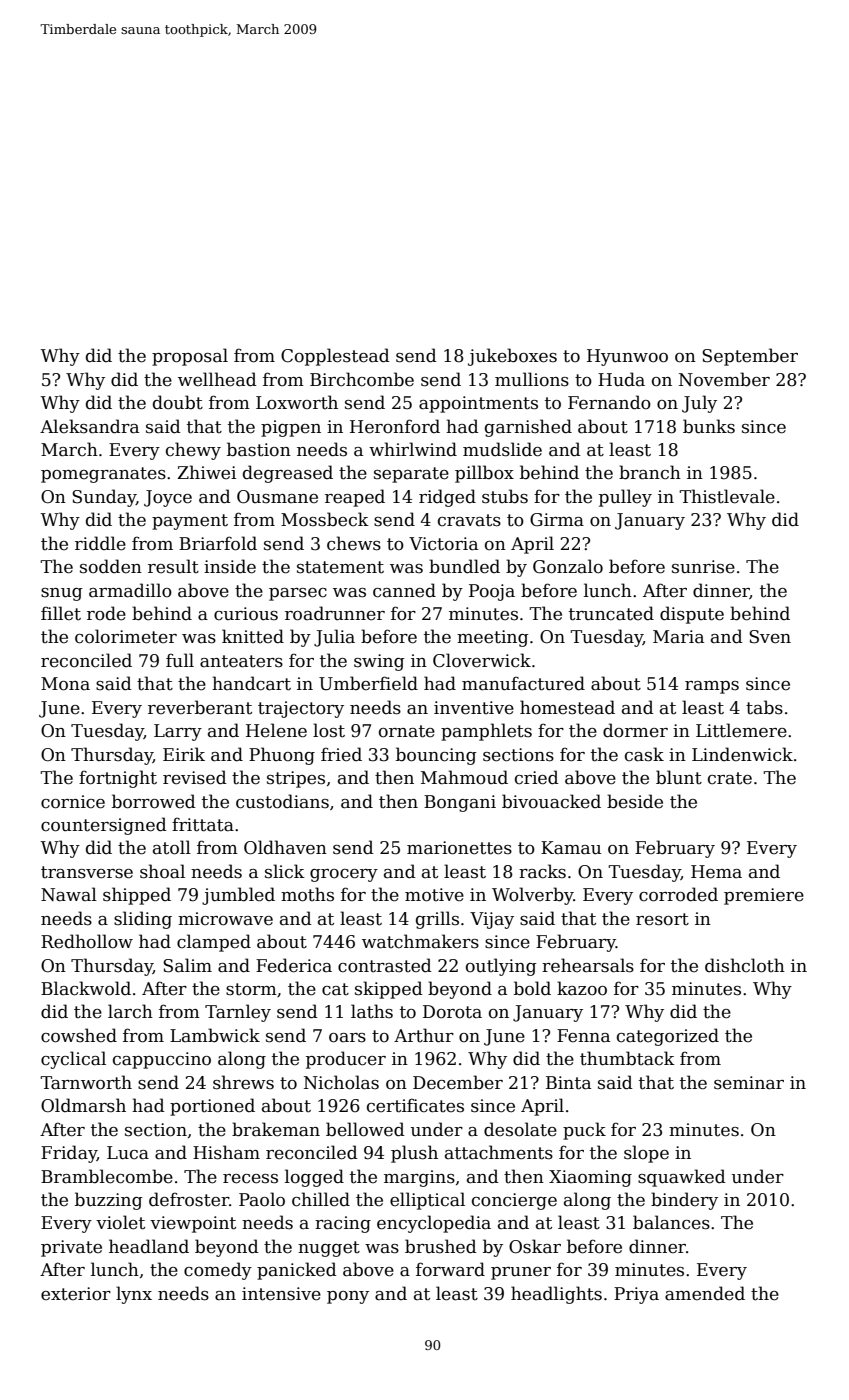  Describe the element at coordinates (73, 802) in the screenshot. I see `cornice` at that location.
